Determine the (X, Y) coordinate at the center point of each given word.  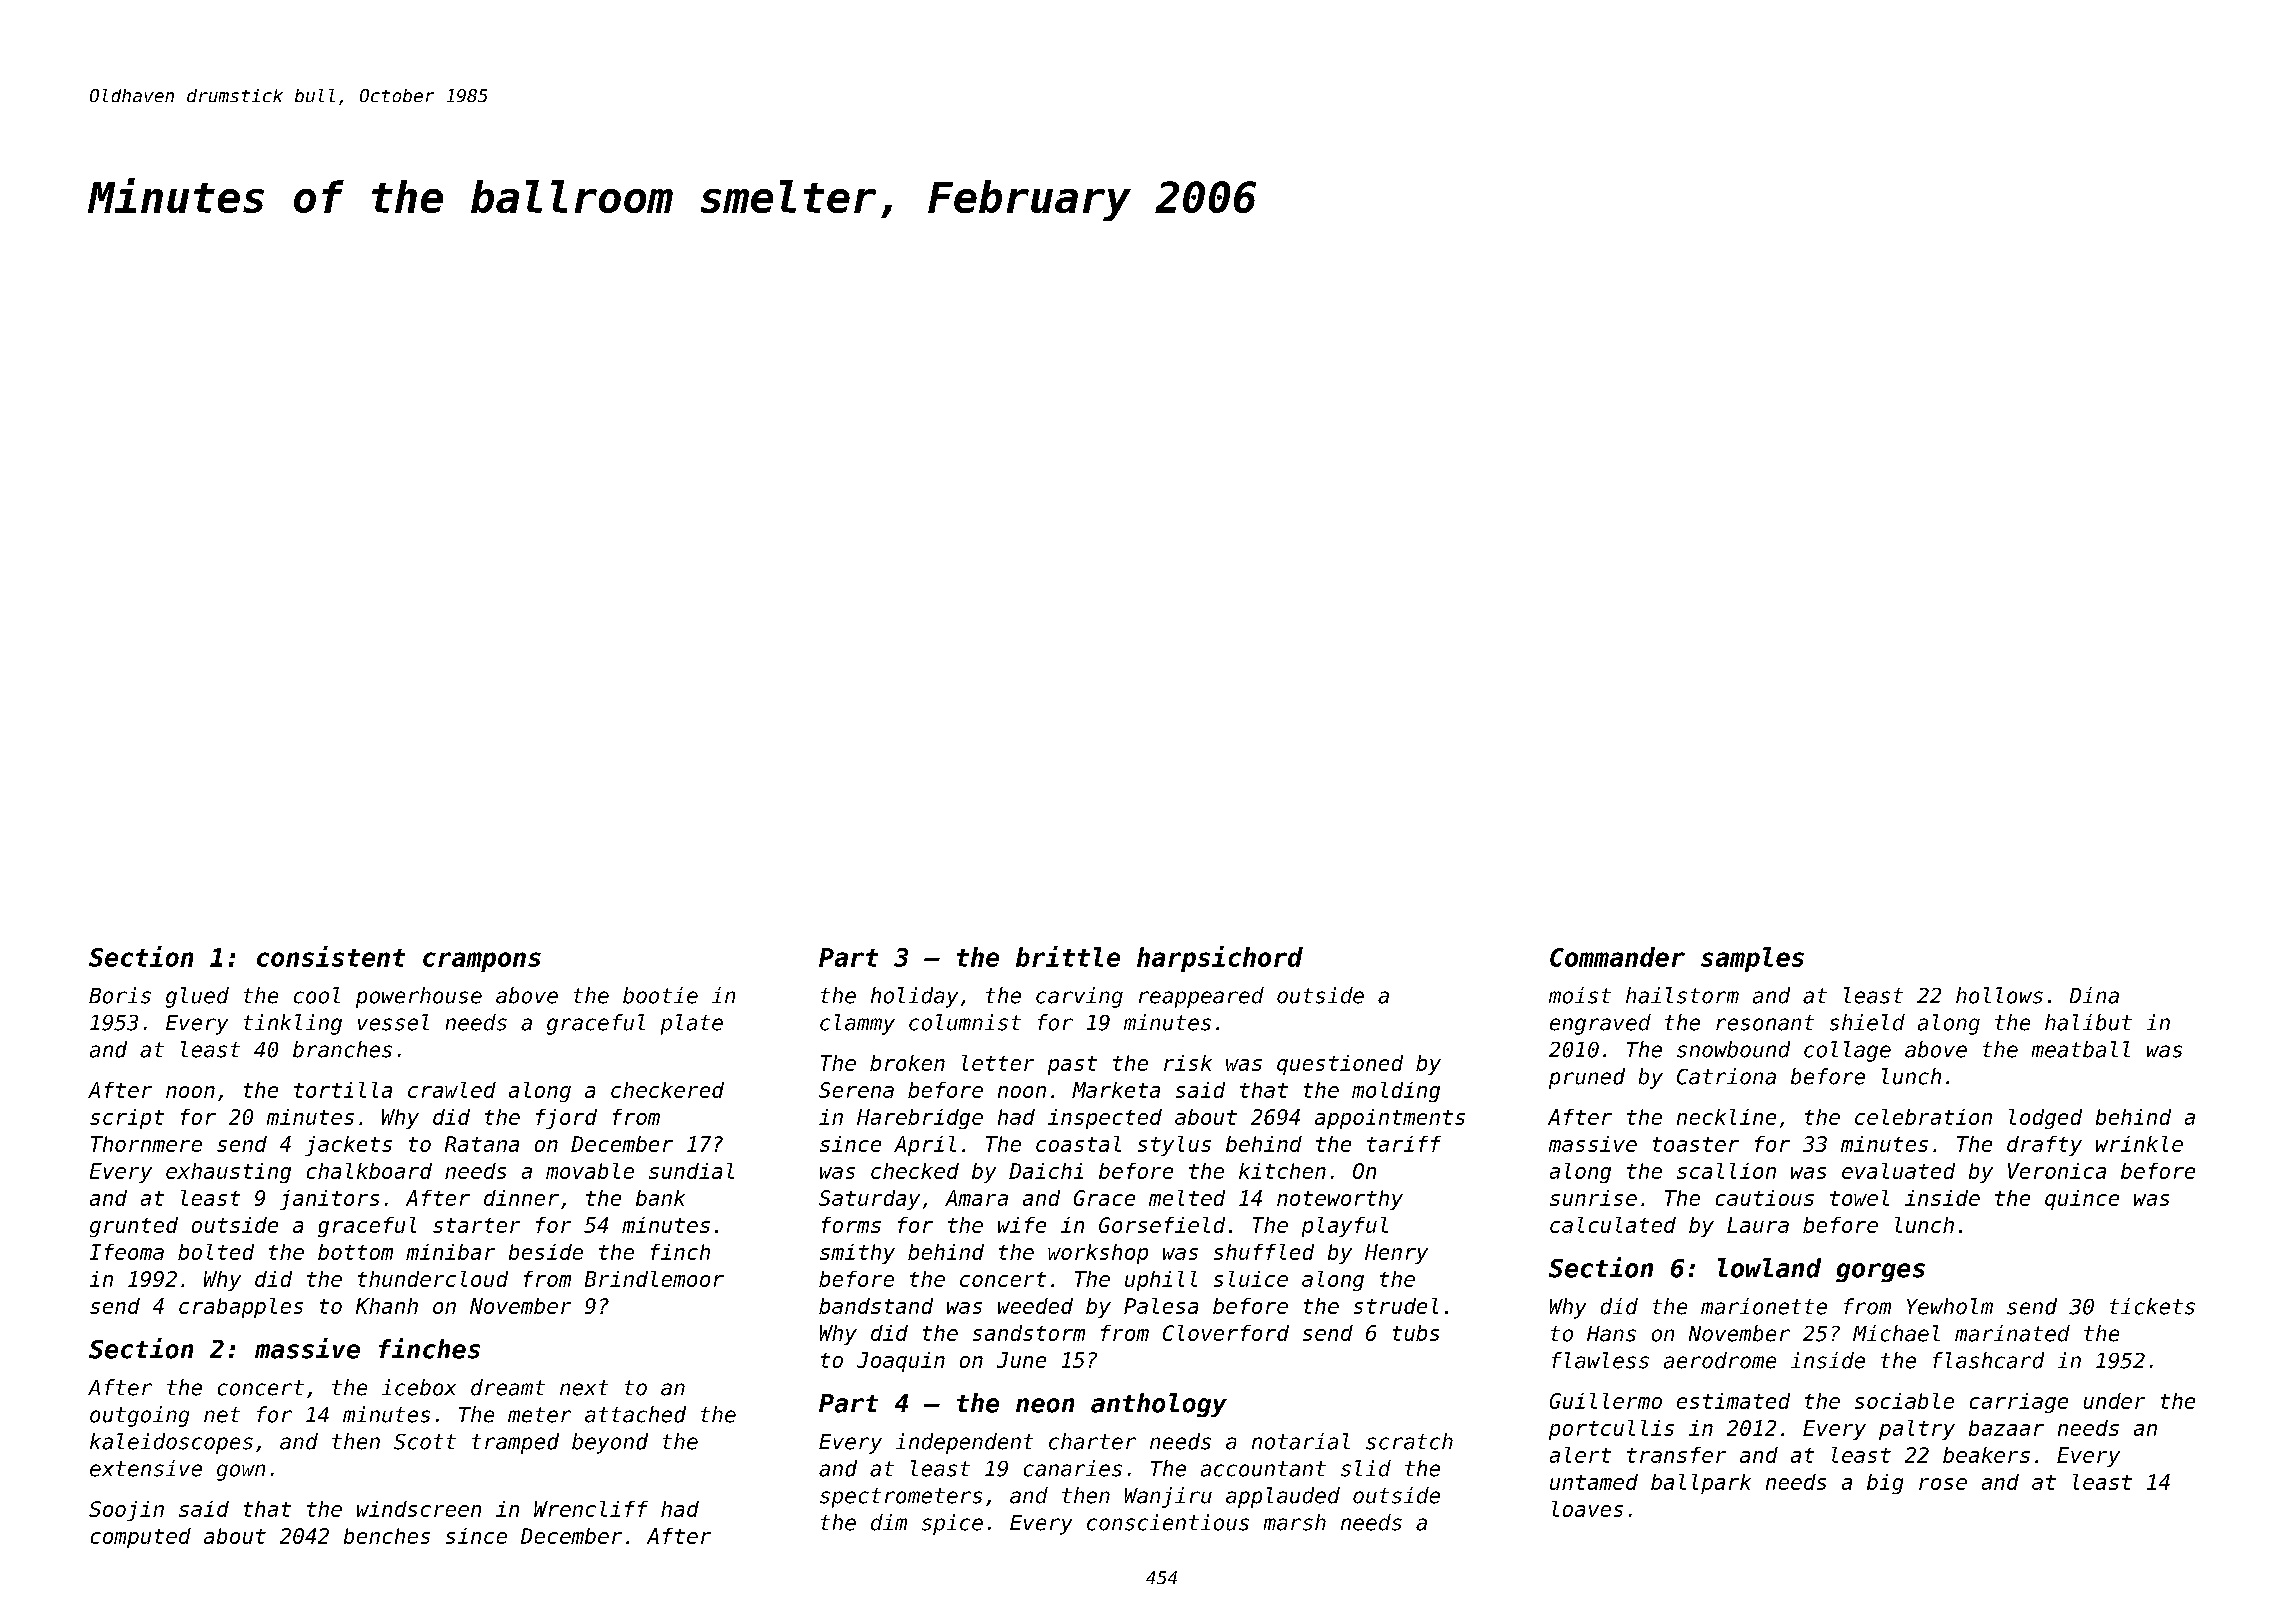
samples (1752, 959)
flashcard (1988, 1360)
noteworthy (1340, 1200)
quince (2082, 1200)
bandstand (876, 1306)
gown (241, 1472)
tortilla (343, 1090)
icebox (419, 1387)
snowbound (1733, 1049)
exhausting (228, 1173)
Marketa (1116, 1090)
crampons (482, 962)
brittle (1068, 956)
